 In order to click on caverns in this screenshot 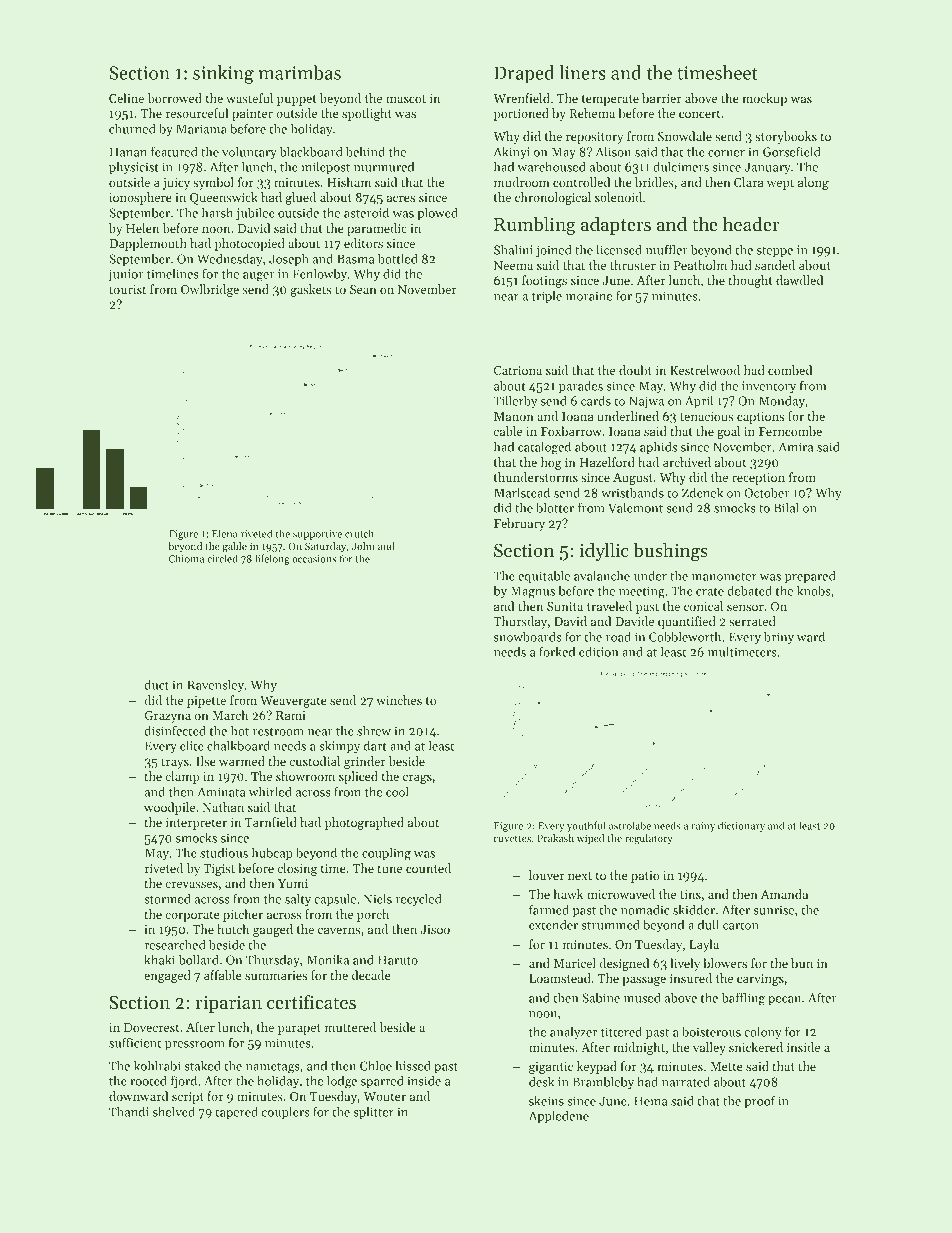, I will do `click(339, 930)`.
